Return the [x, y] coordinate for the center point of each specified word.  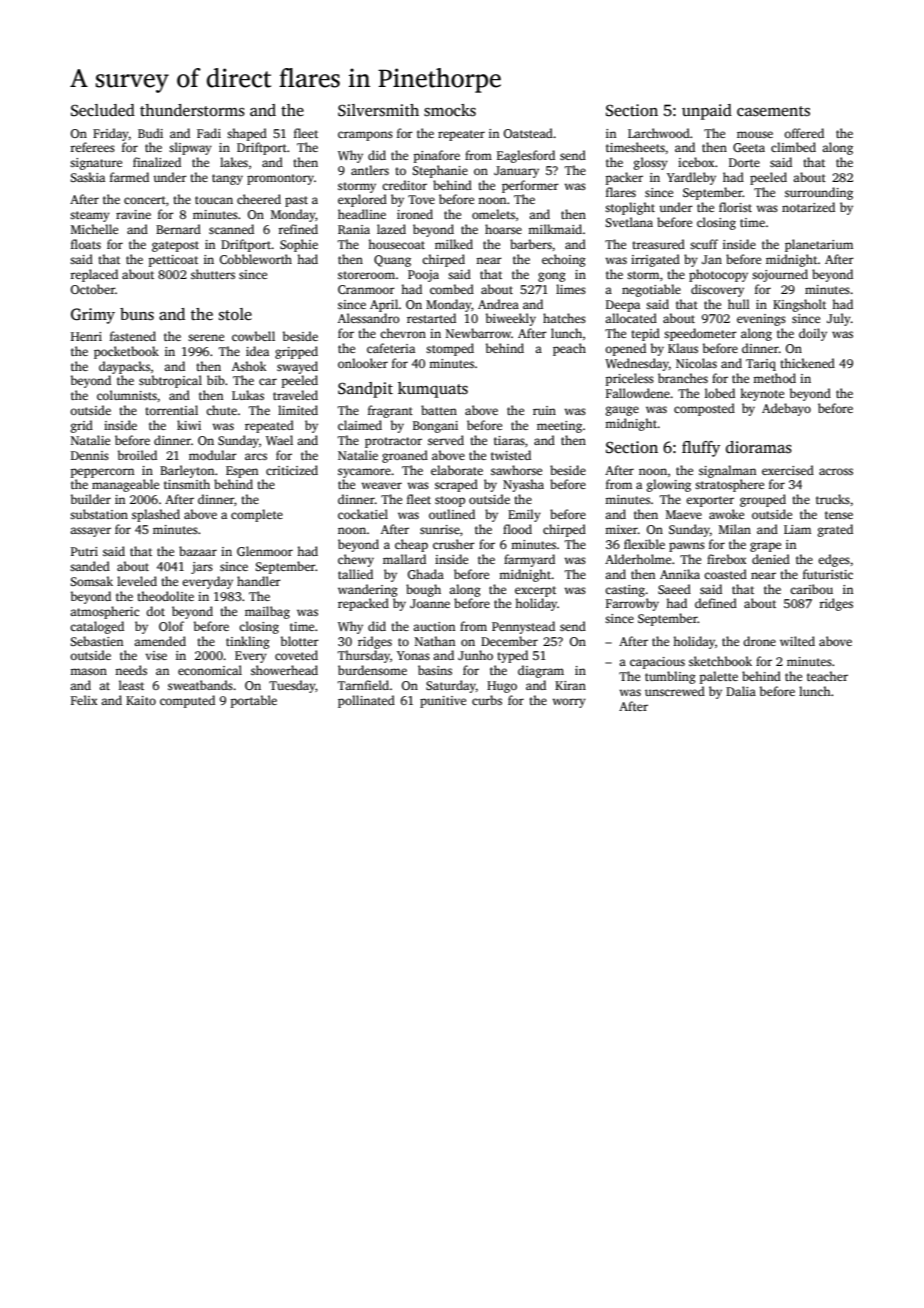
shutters [213, 274]
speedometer [700, 334]
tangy [227, 179]
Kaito [141, 700]
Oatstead [528, 133]
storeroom [366, 275]
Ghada [426, 574]
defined [716, 603]
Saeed [674, 589]
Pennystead [523, 627]
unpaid [707, 112]
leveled [137, 581]
